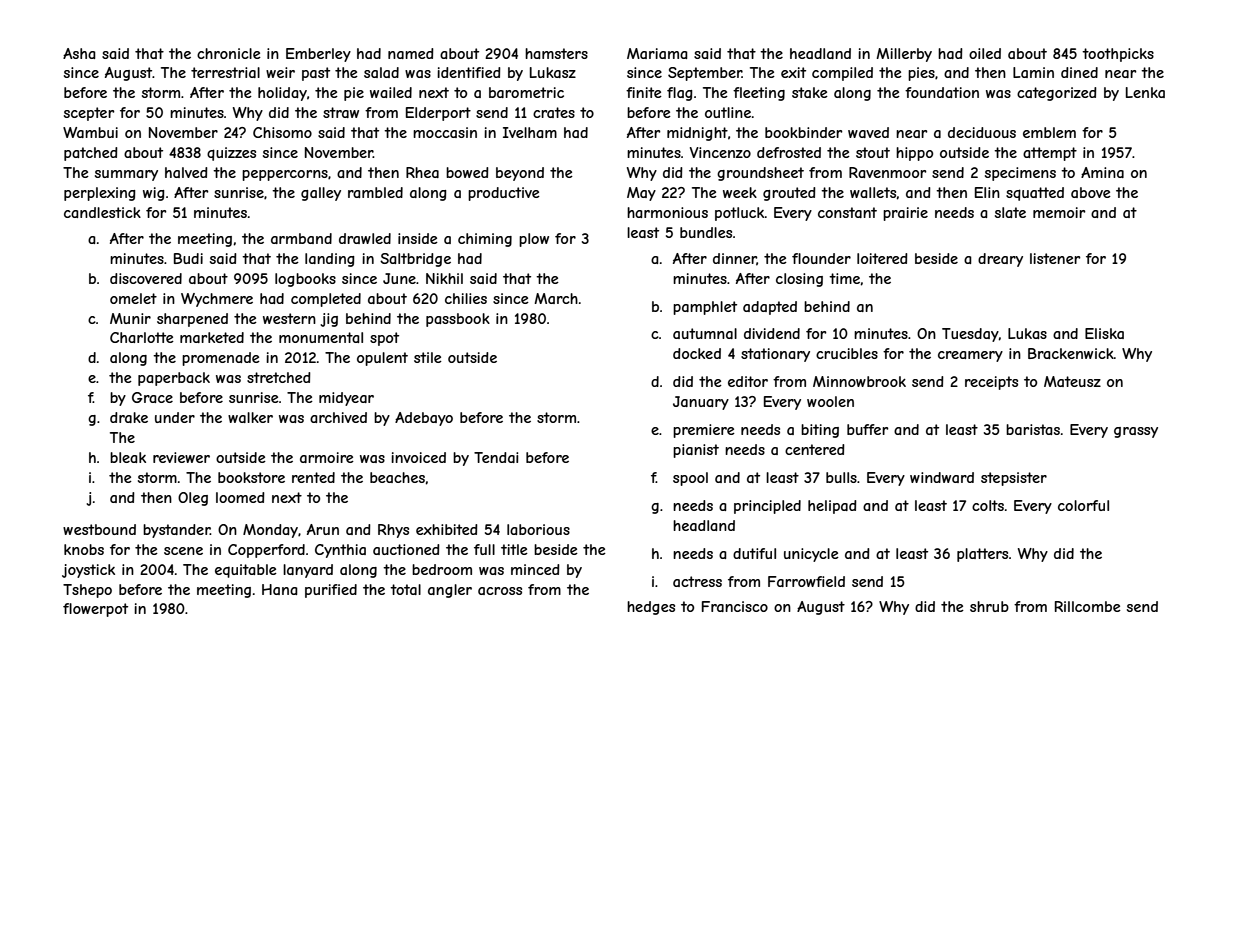  Describe the element at coordinates (154, 194) in the screenshot. I see `wig` at that location.
